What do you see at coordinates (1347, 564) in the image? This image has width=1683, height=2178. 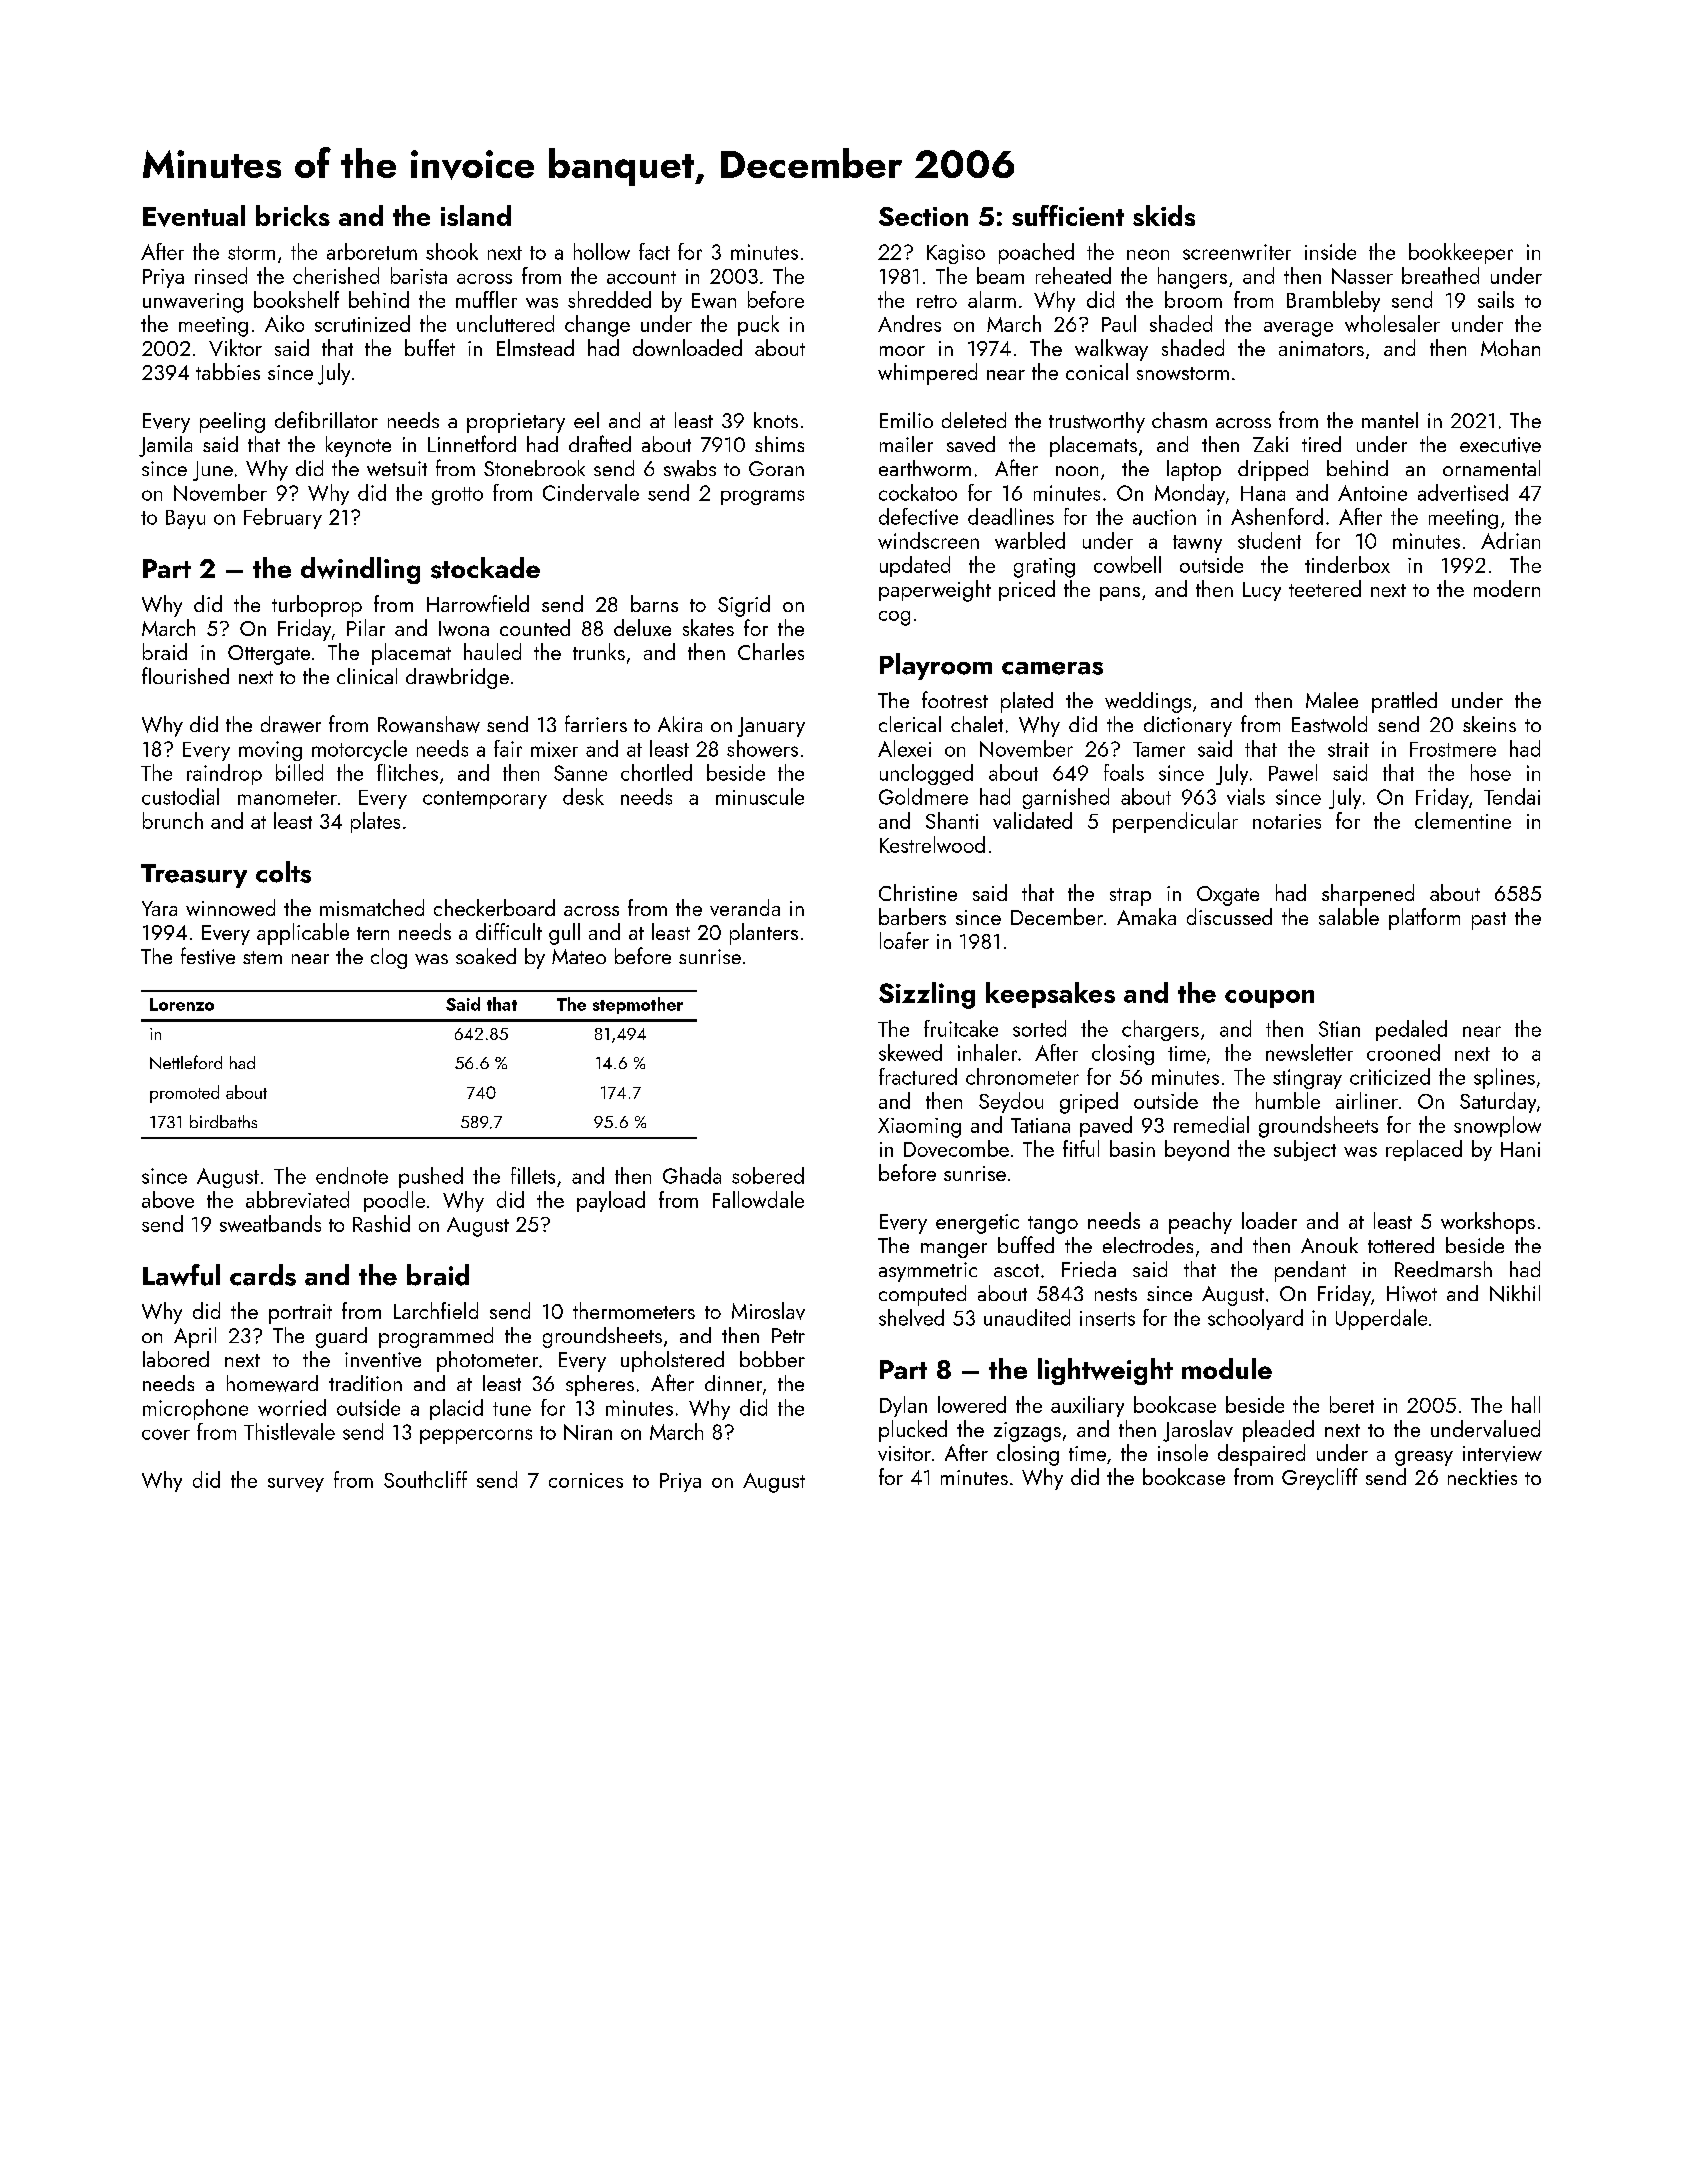 I see `tinderbox` at bounding box center [1347, 564].
